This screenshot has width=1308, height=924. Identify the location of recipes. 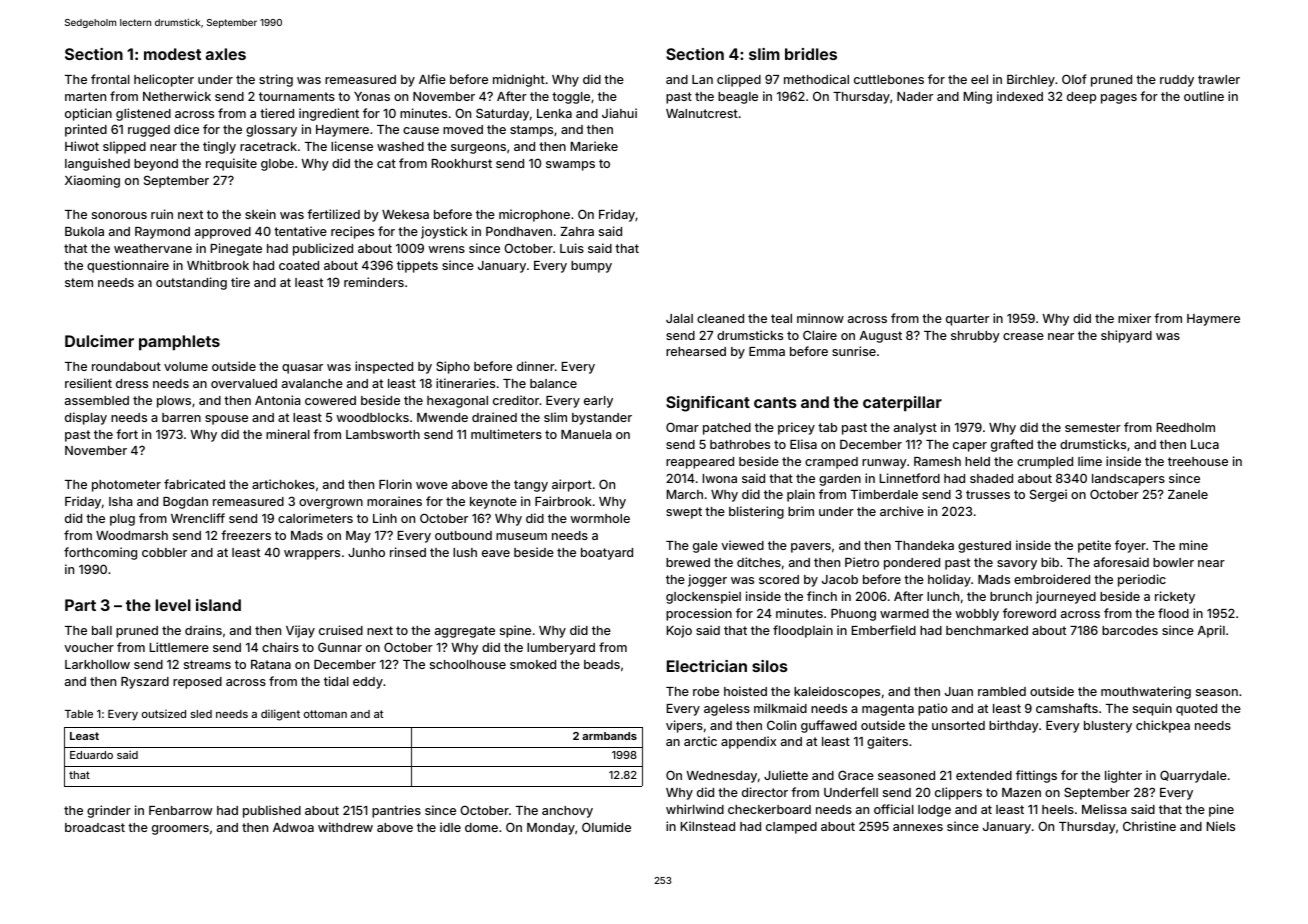
(352, 232).
